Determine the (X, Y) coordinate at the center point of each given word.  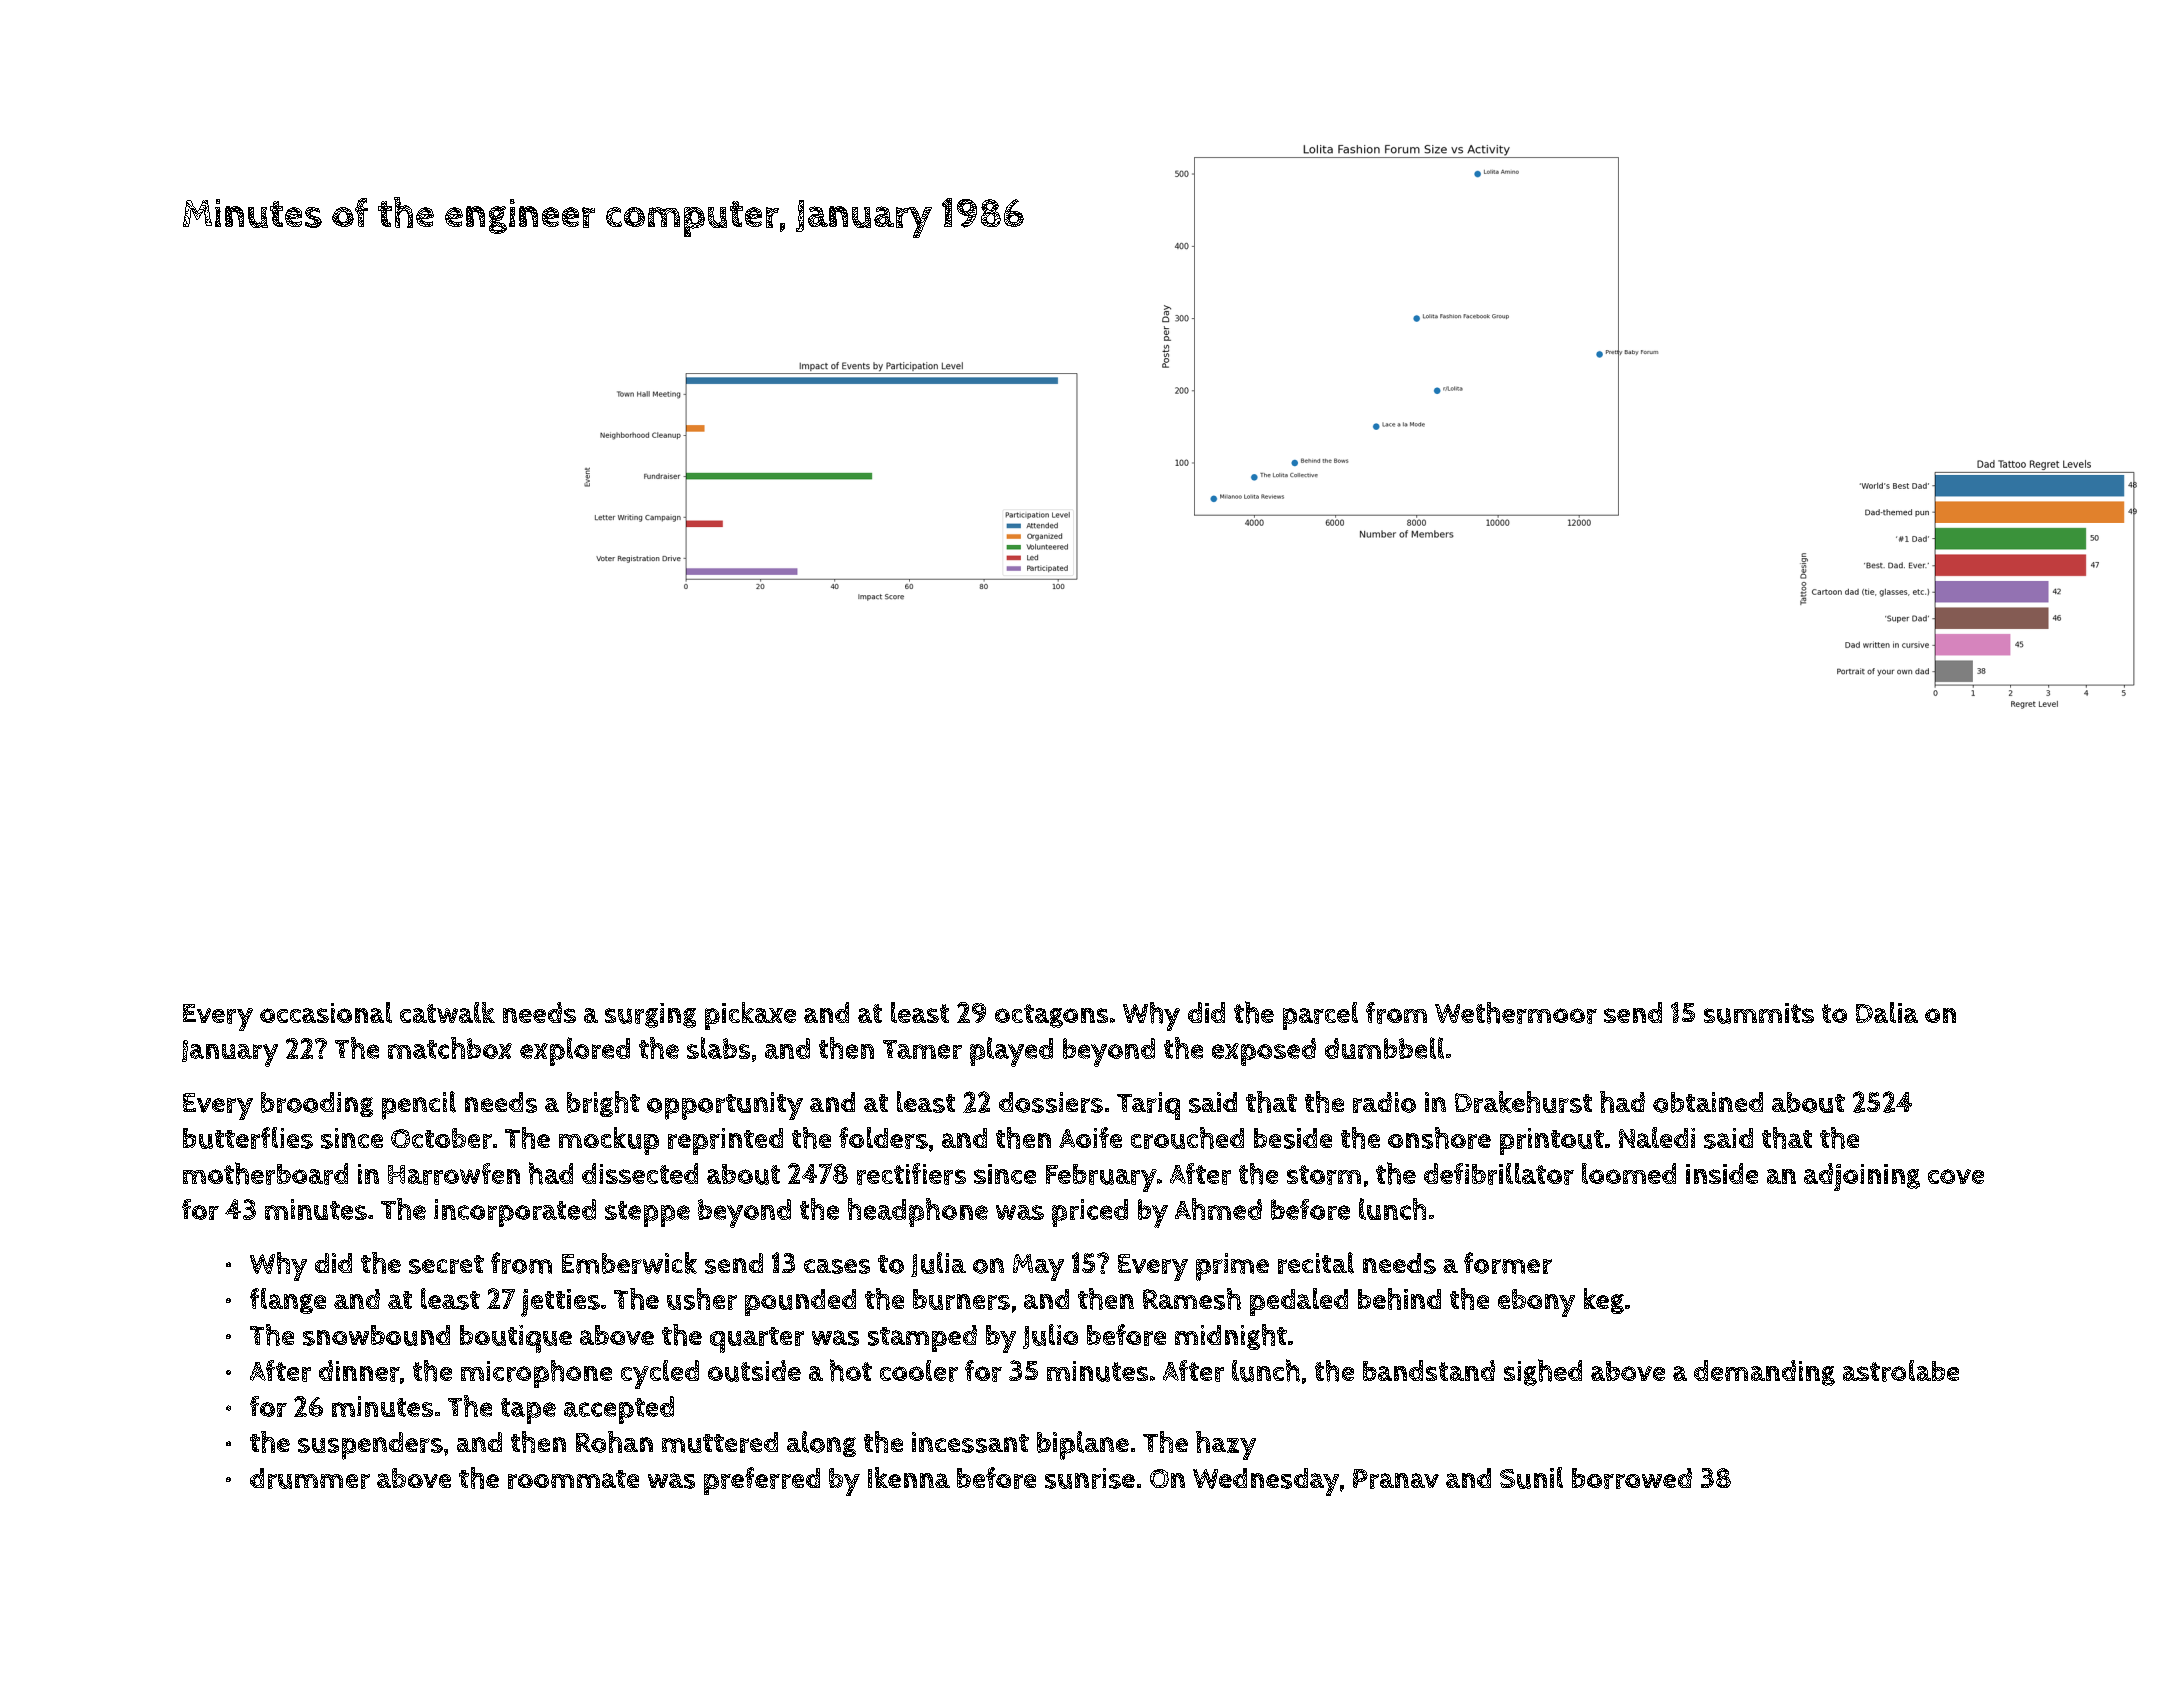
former (1508, 1263)
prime (1232, 1267)
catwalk (447, 1012)
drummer (310, 1478)
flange (288, 1301)
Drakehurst (1523, 1102)
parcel (1320, 1016)
